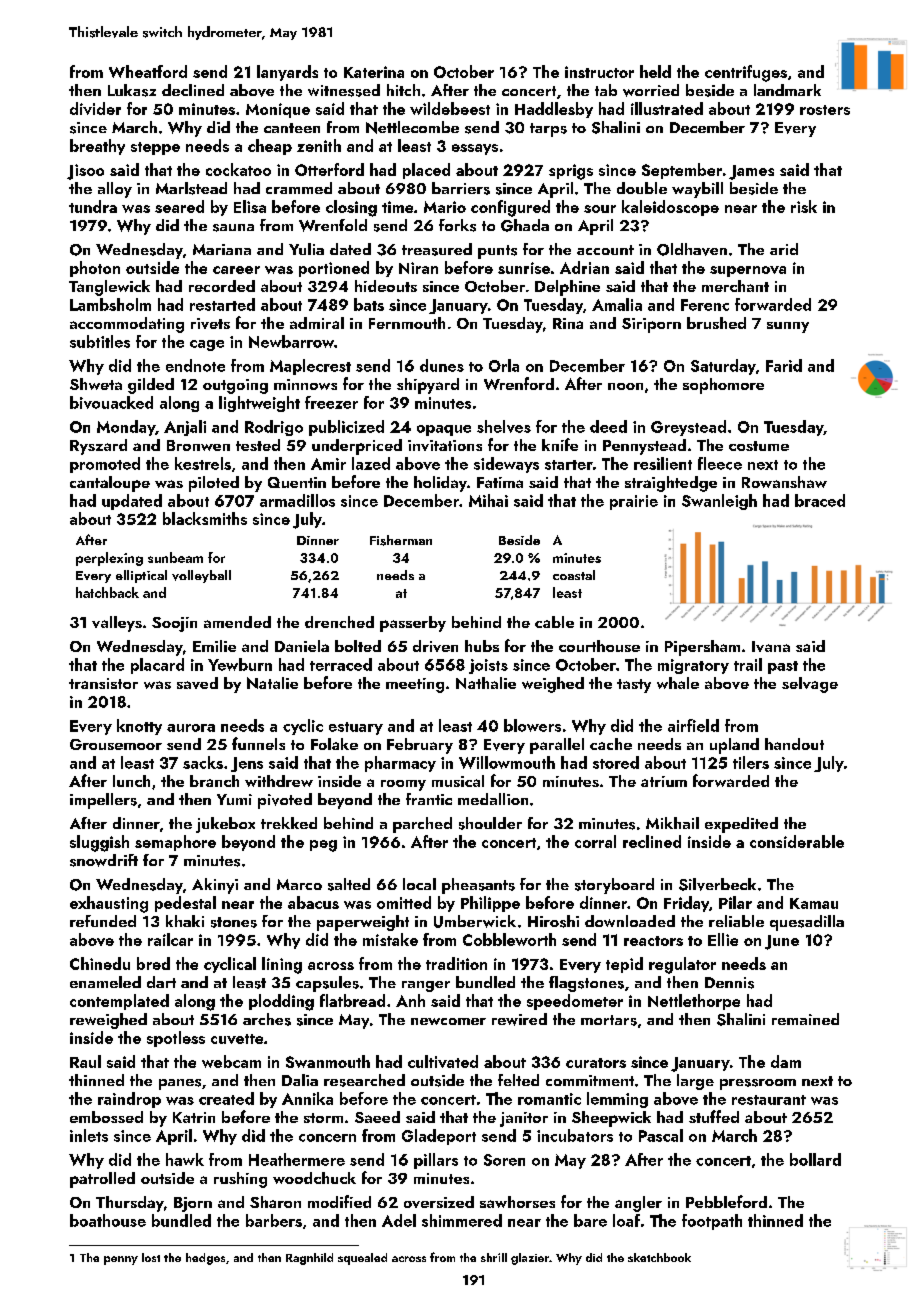 The height and width of the image is (1308, 924). Describe the element at coordinates (805, 1019) in the image. I see `remained` at that location.
